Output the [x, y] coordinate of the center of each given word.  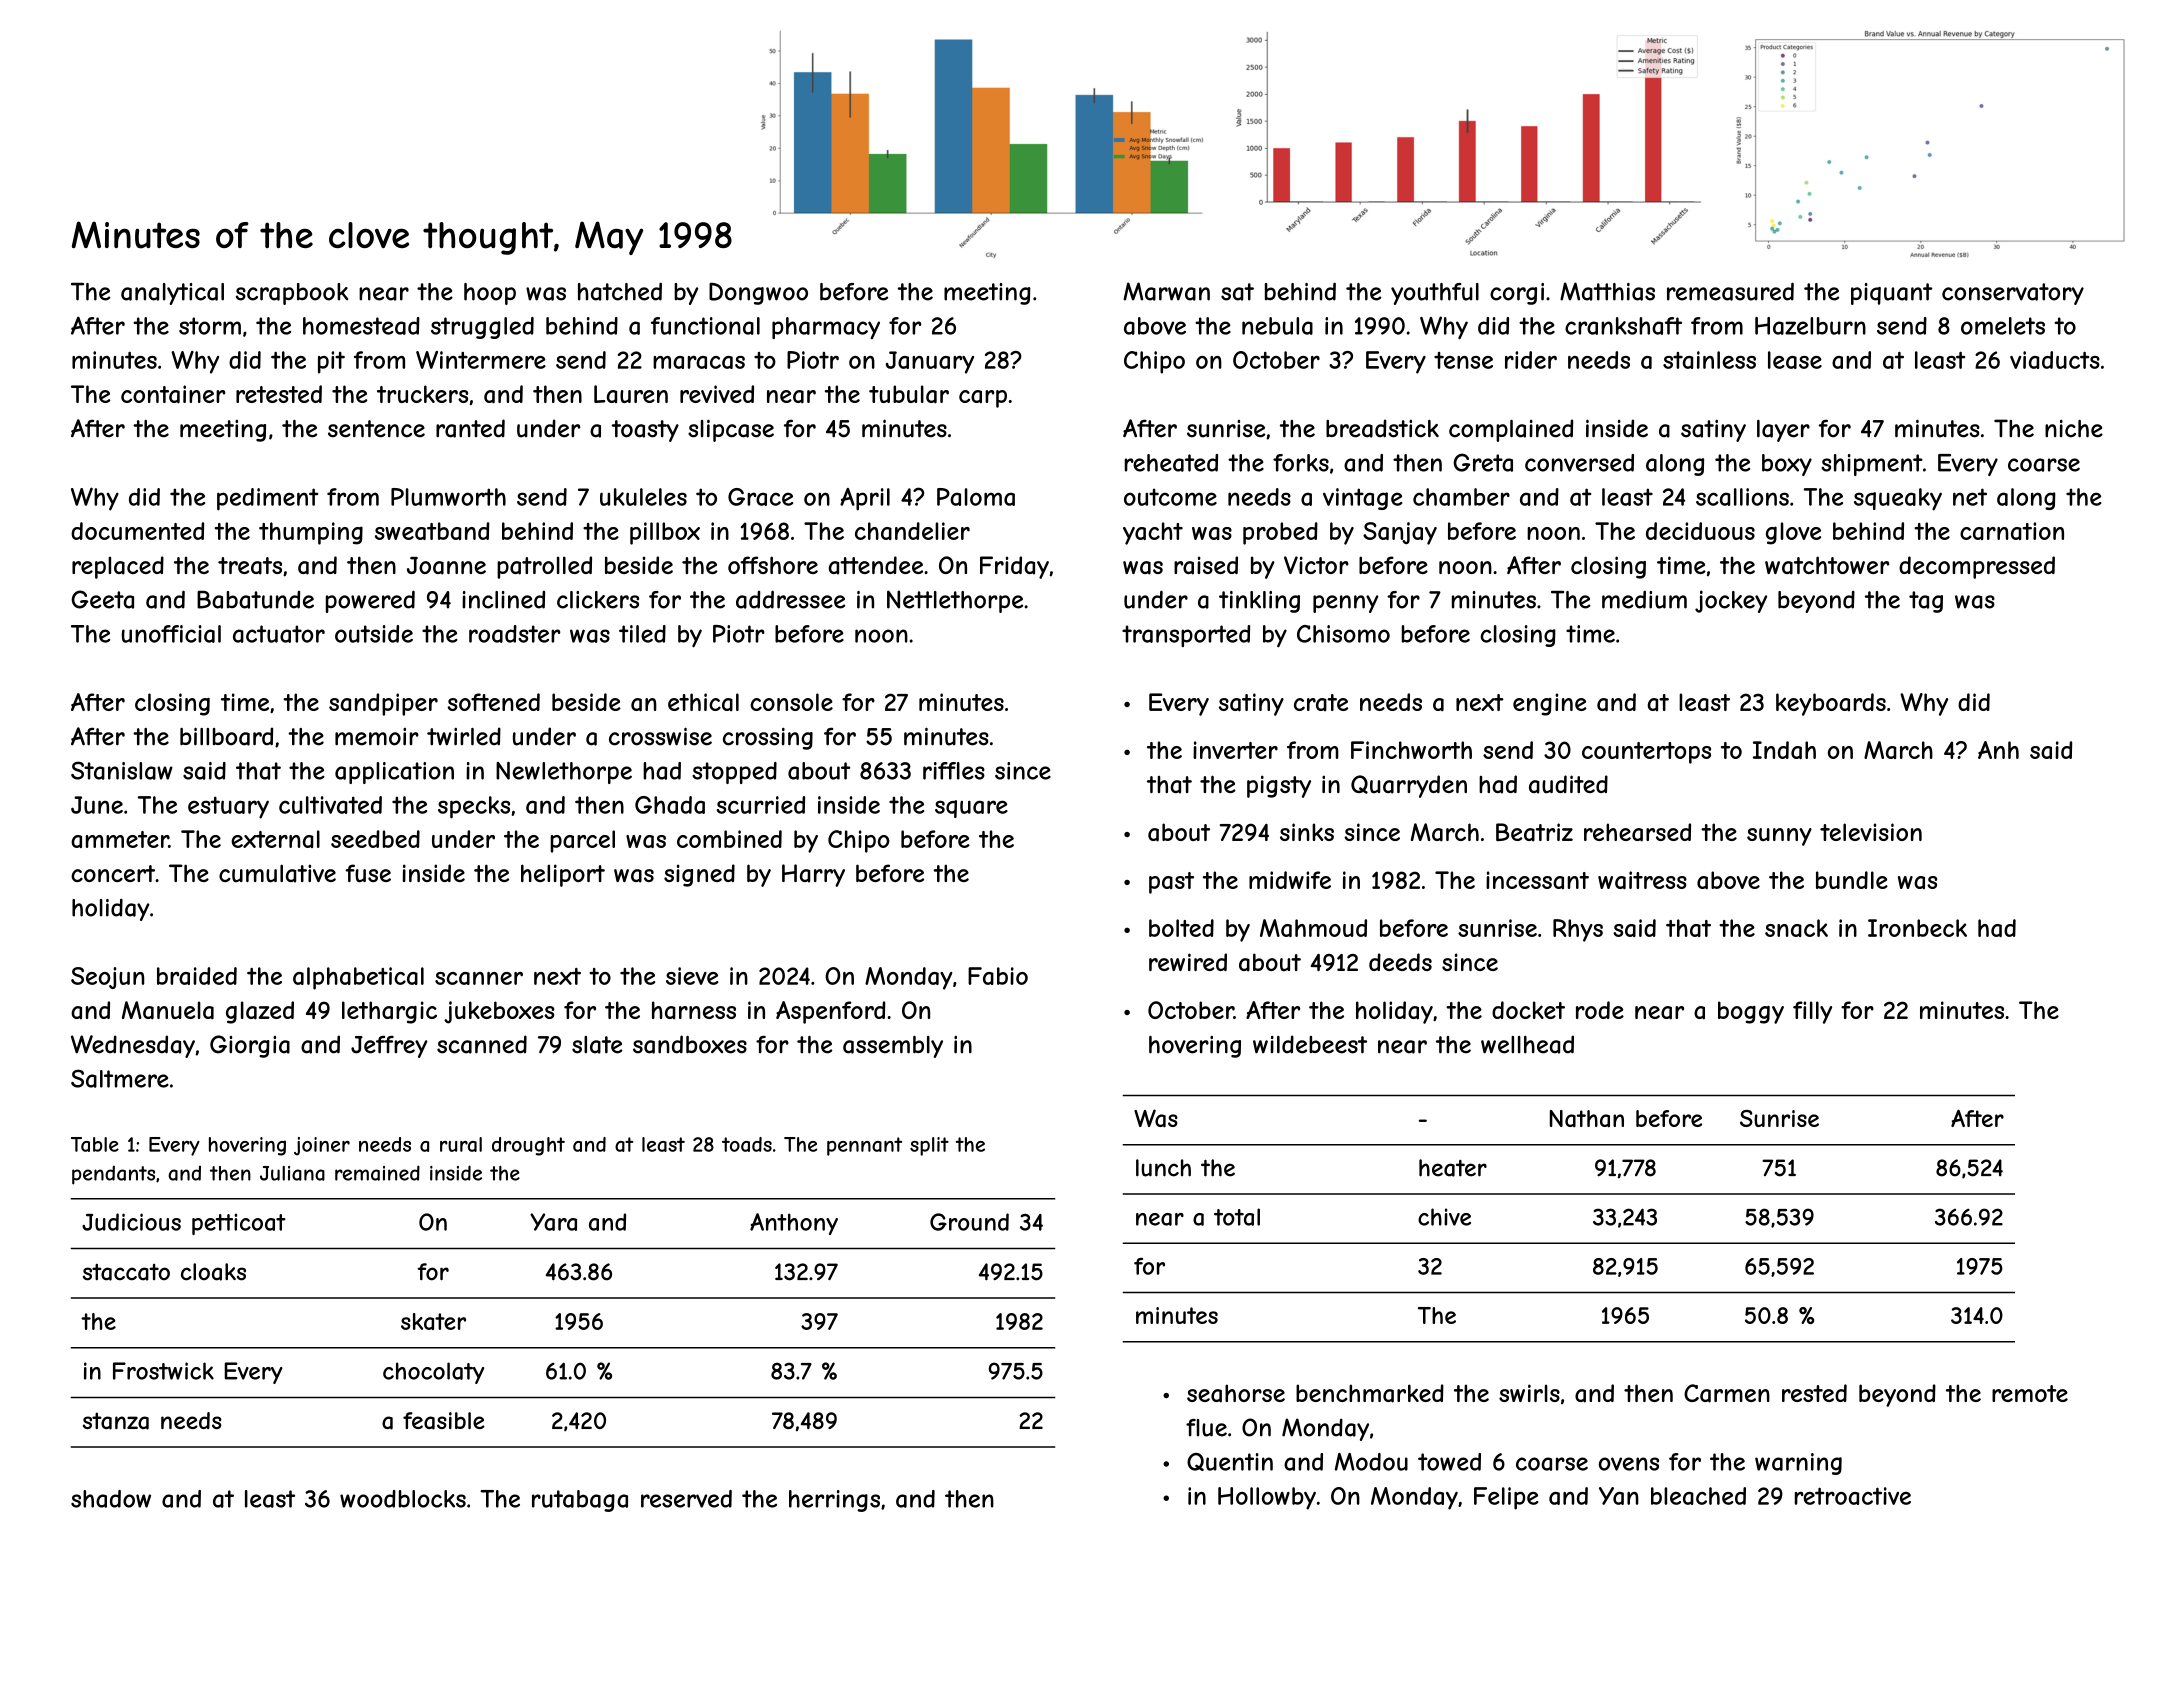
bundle [1852, 880]
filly [1812, 1012]
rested [1814, 1393]
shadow [111, 1499]
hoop [490, 294]
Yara [553, 1222]
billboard [226, 736]
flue [1206, 1428]
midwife [1290, 880]
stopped [734, 773]
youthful [1435, 294]
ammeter [120, 839]
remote [2030, 1393]
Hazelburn [1810, 326]
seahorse [1236, 1393]
